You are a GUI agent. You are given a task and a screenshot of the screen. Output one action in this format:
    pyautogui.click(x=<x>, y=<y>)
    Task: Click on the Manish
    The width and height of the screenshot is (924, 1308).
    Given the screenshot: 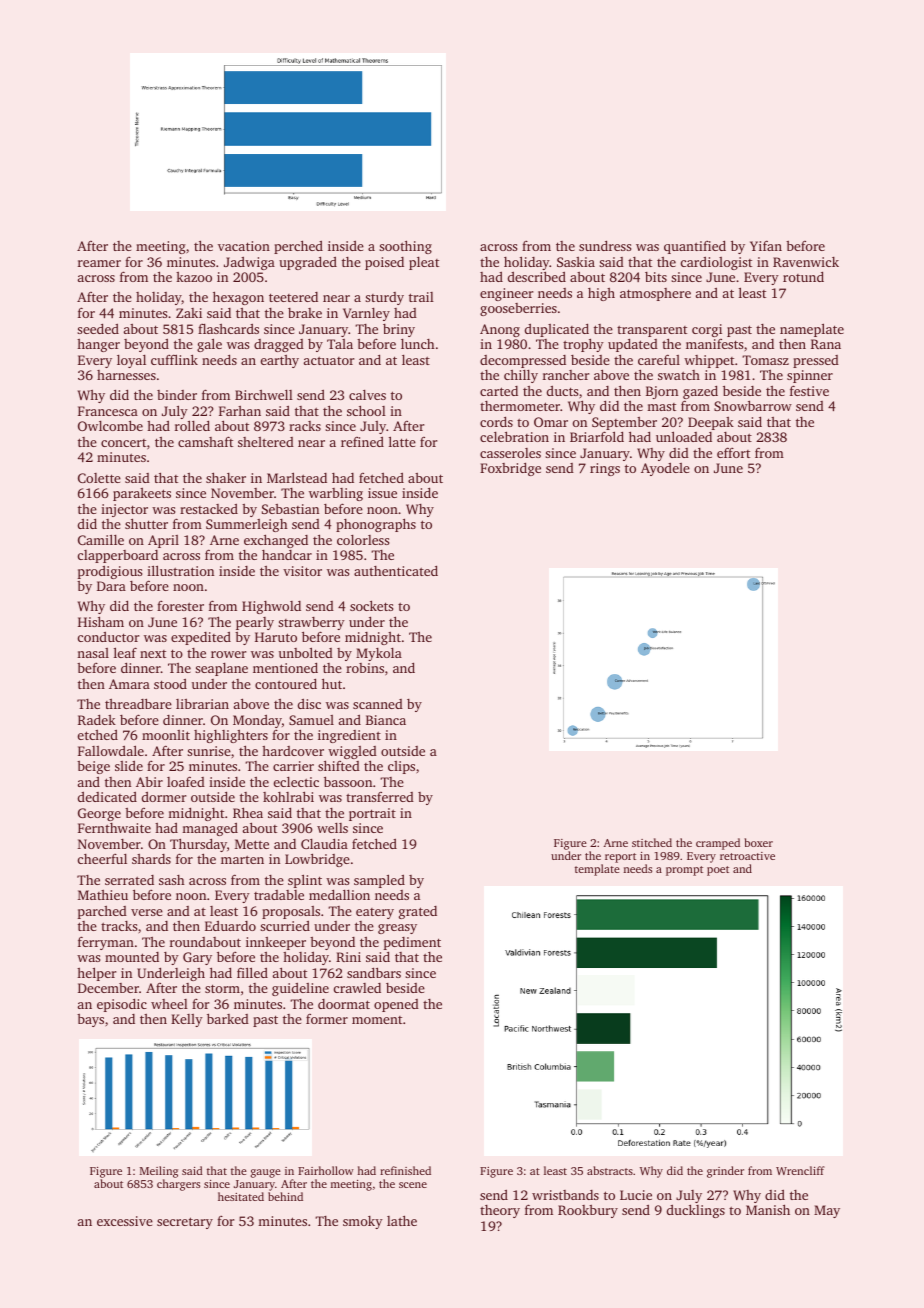 What is the action you would take?
    pyautogui.click(x=768, y=1210)
